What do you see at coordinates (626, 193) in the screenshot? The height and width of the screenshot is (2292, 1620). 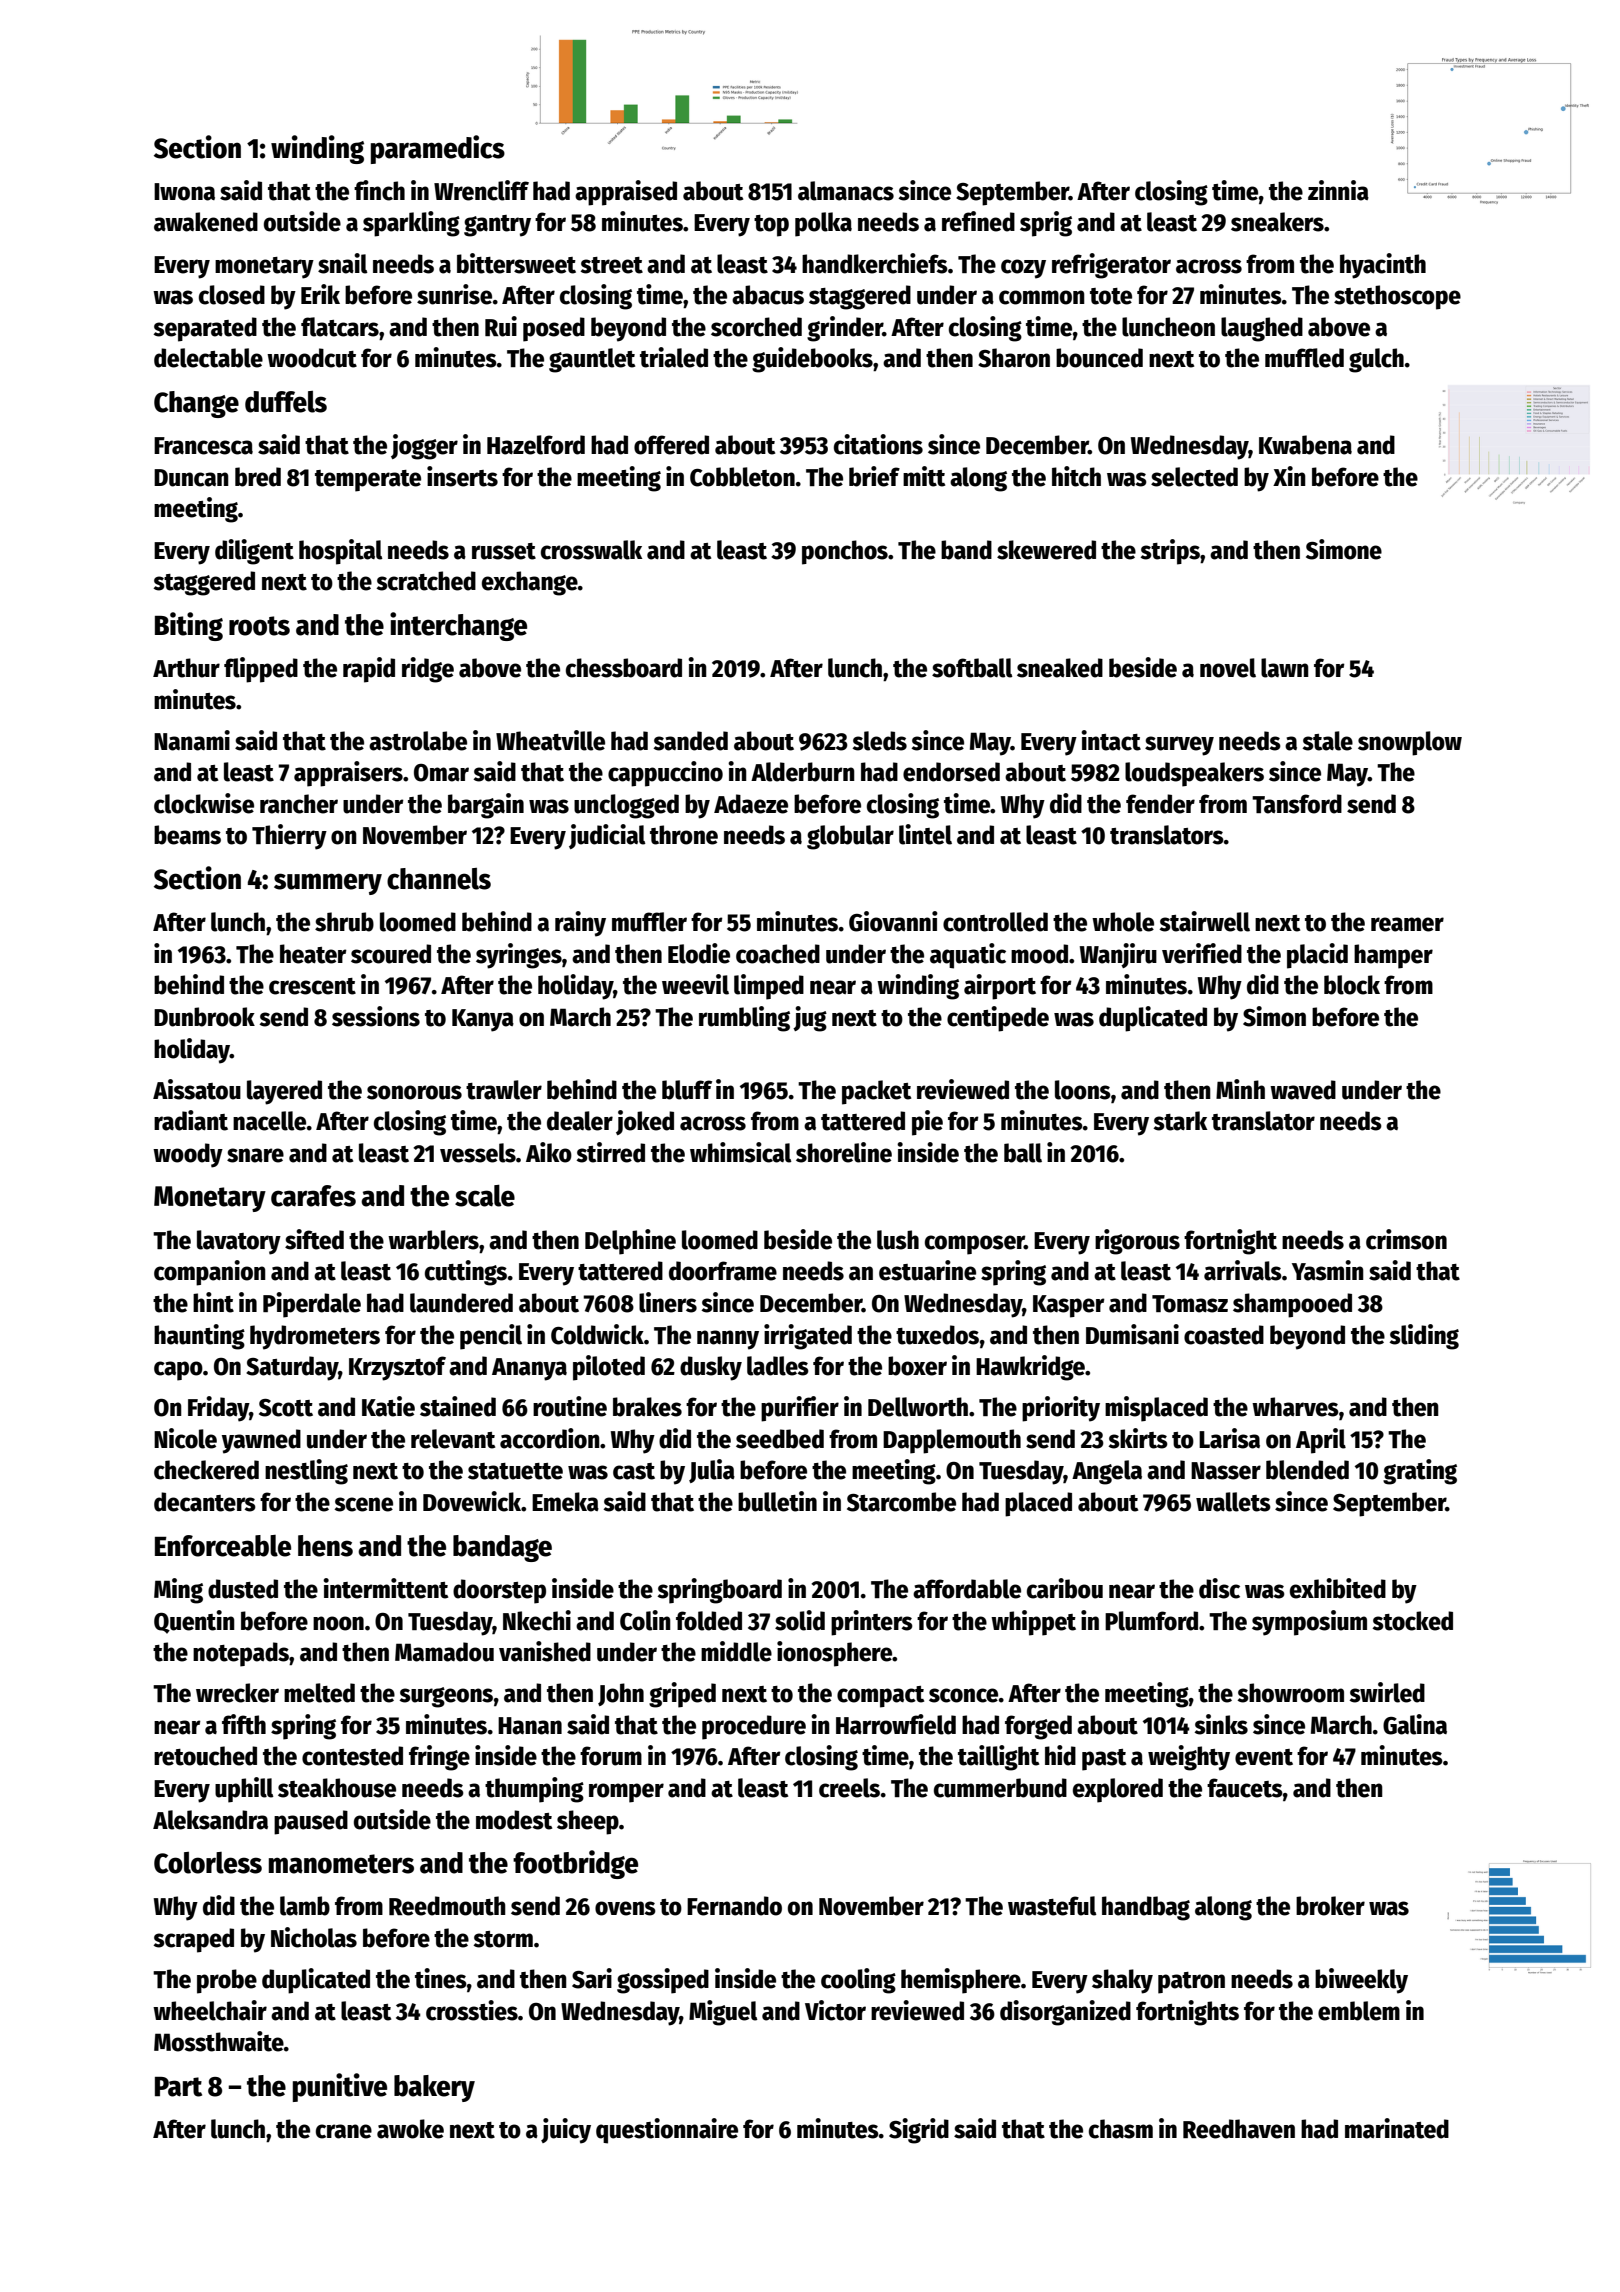 I see `appraised` at bounding box center [626, 193].
